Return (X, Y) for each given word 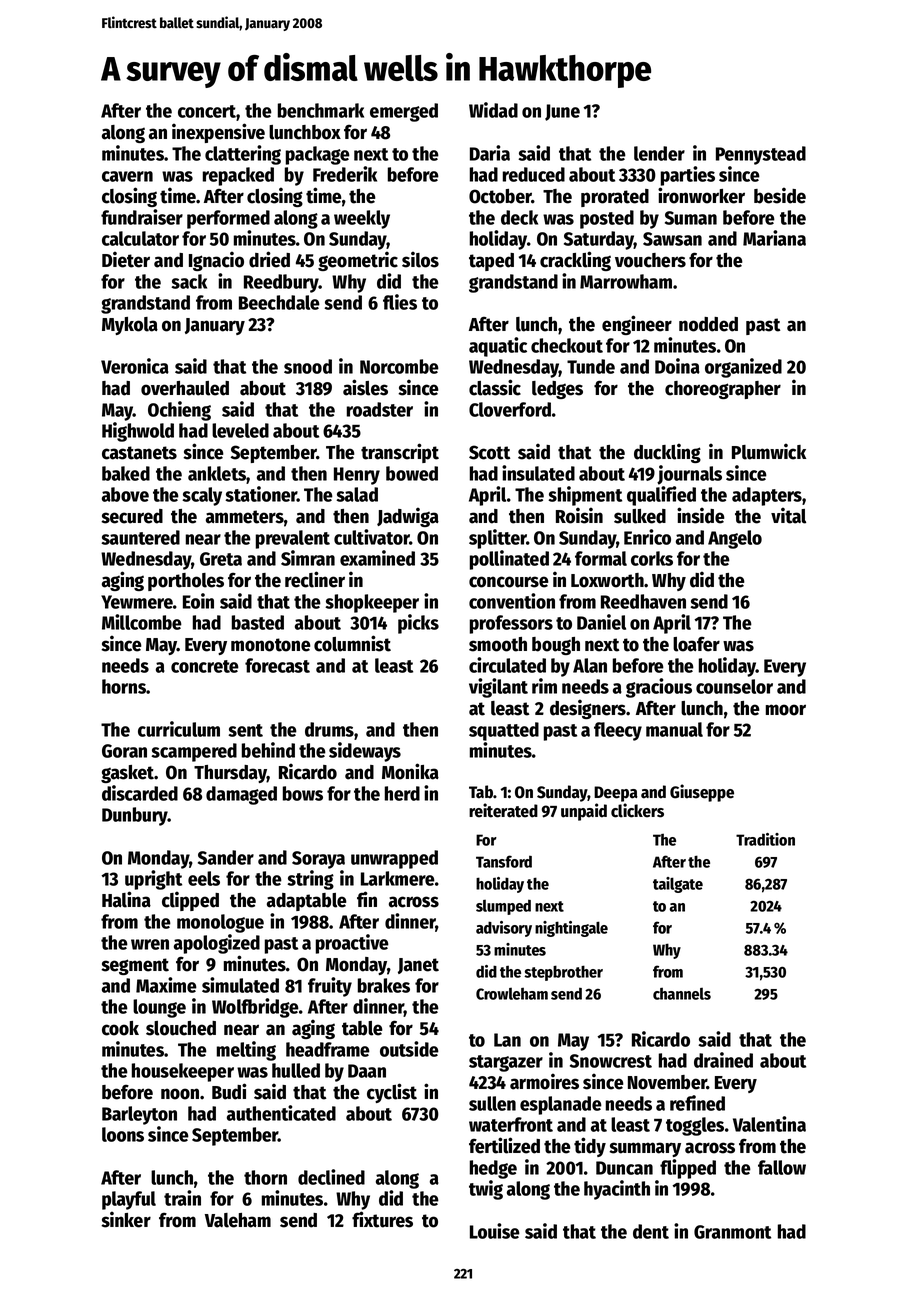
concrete (205, 666)
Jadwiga (408, 517)
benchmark (321, 110)
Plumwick (769, 451)
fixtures (382, 1219)
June (562, 112)
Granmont (732, 1232)
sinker (126, 1219)
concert (207, 111)
